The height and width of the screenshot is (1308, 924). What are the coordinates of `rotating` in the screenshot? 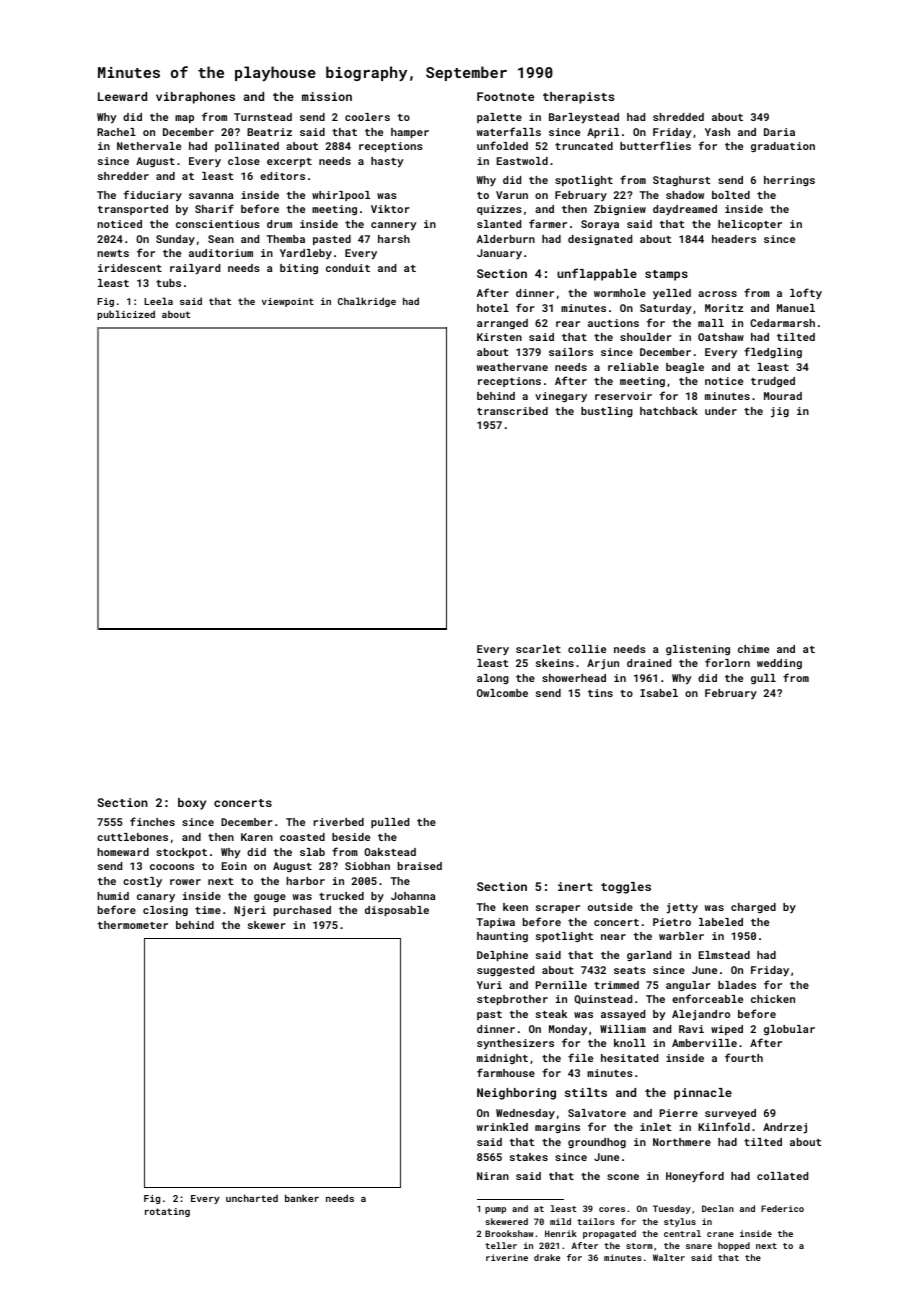 It's located at (167, 1212).
